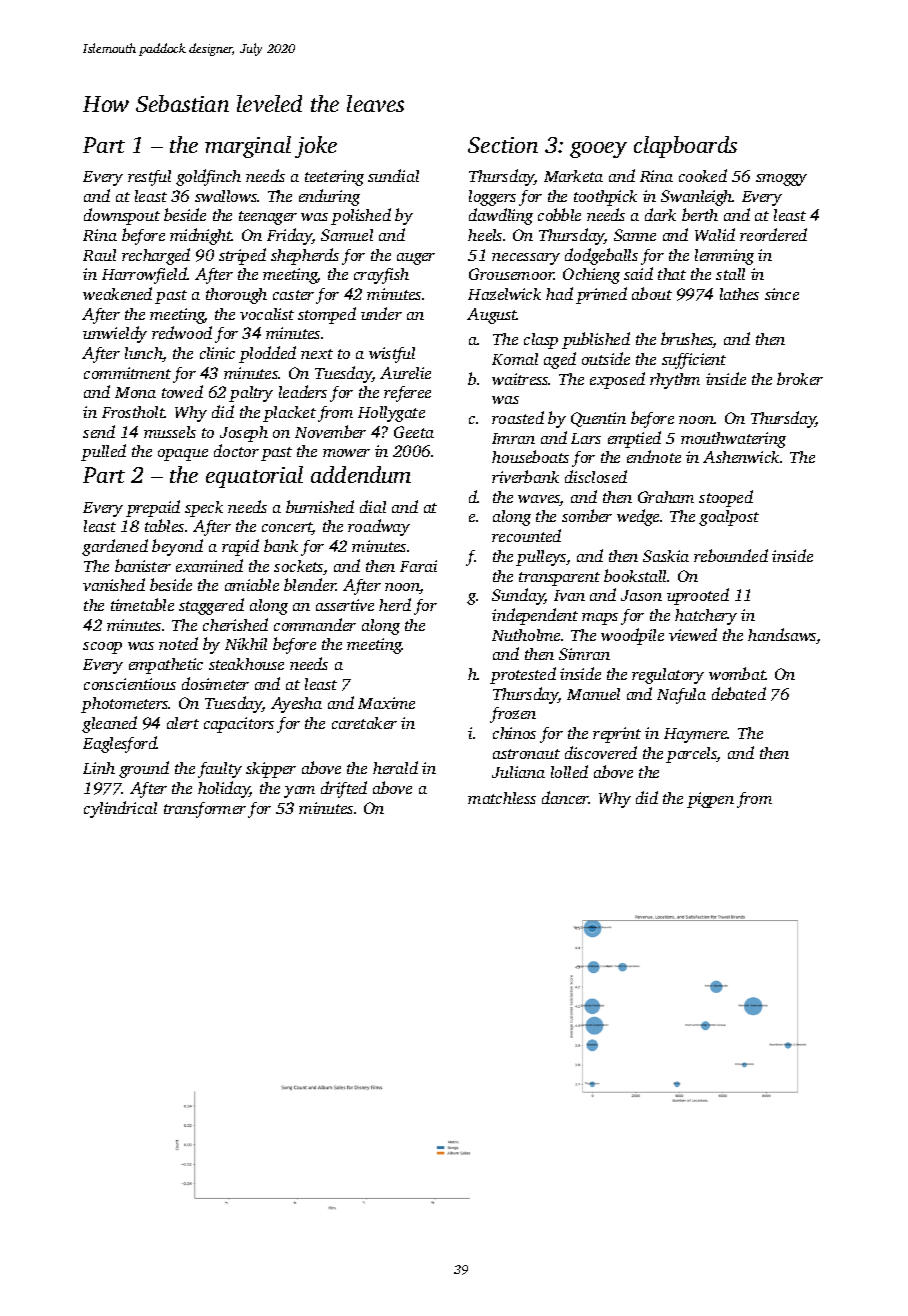  What do you see at coordinates (492, 198) in the image?
I see `loggers` at bounding box center [492, 198].
